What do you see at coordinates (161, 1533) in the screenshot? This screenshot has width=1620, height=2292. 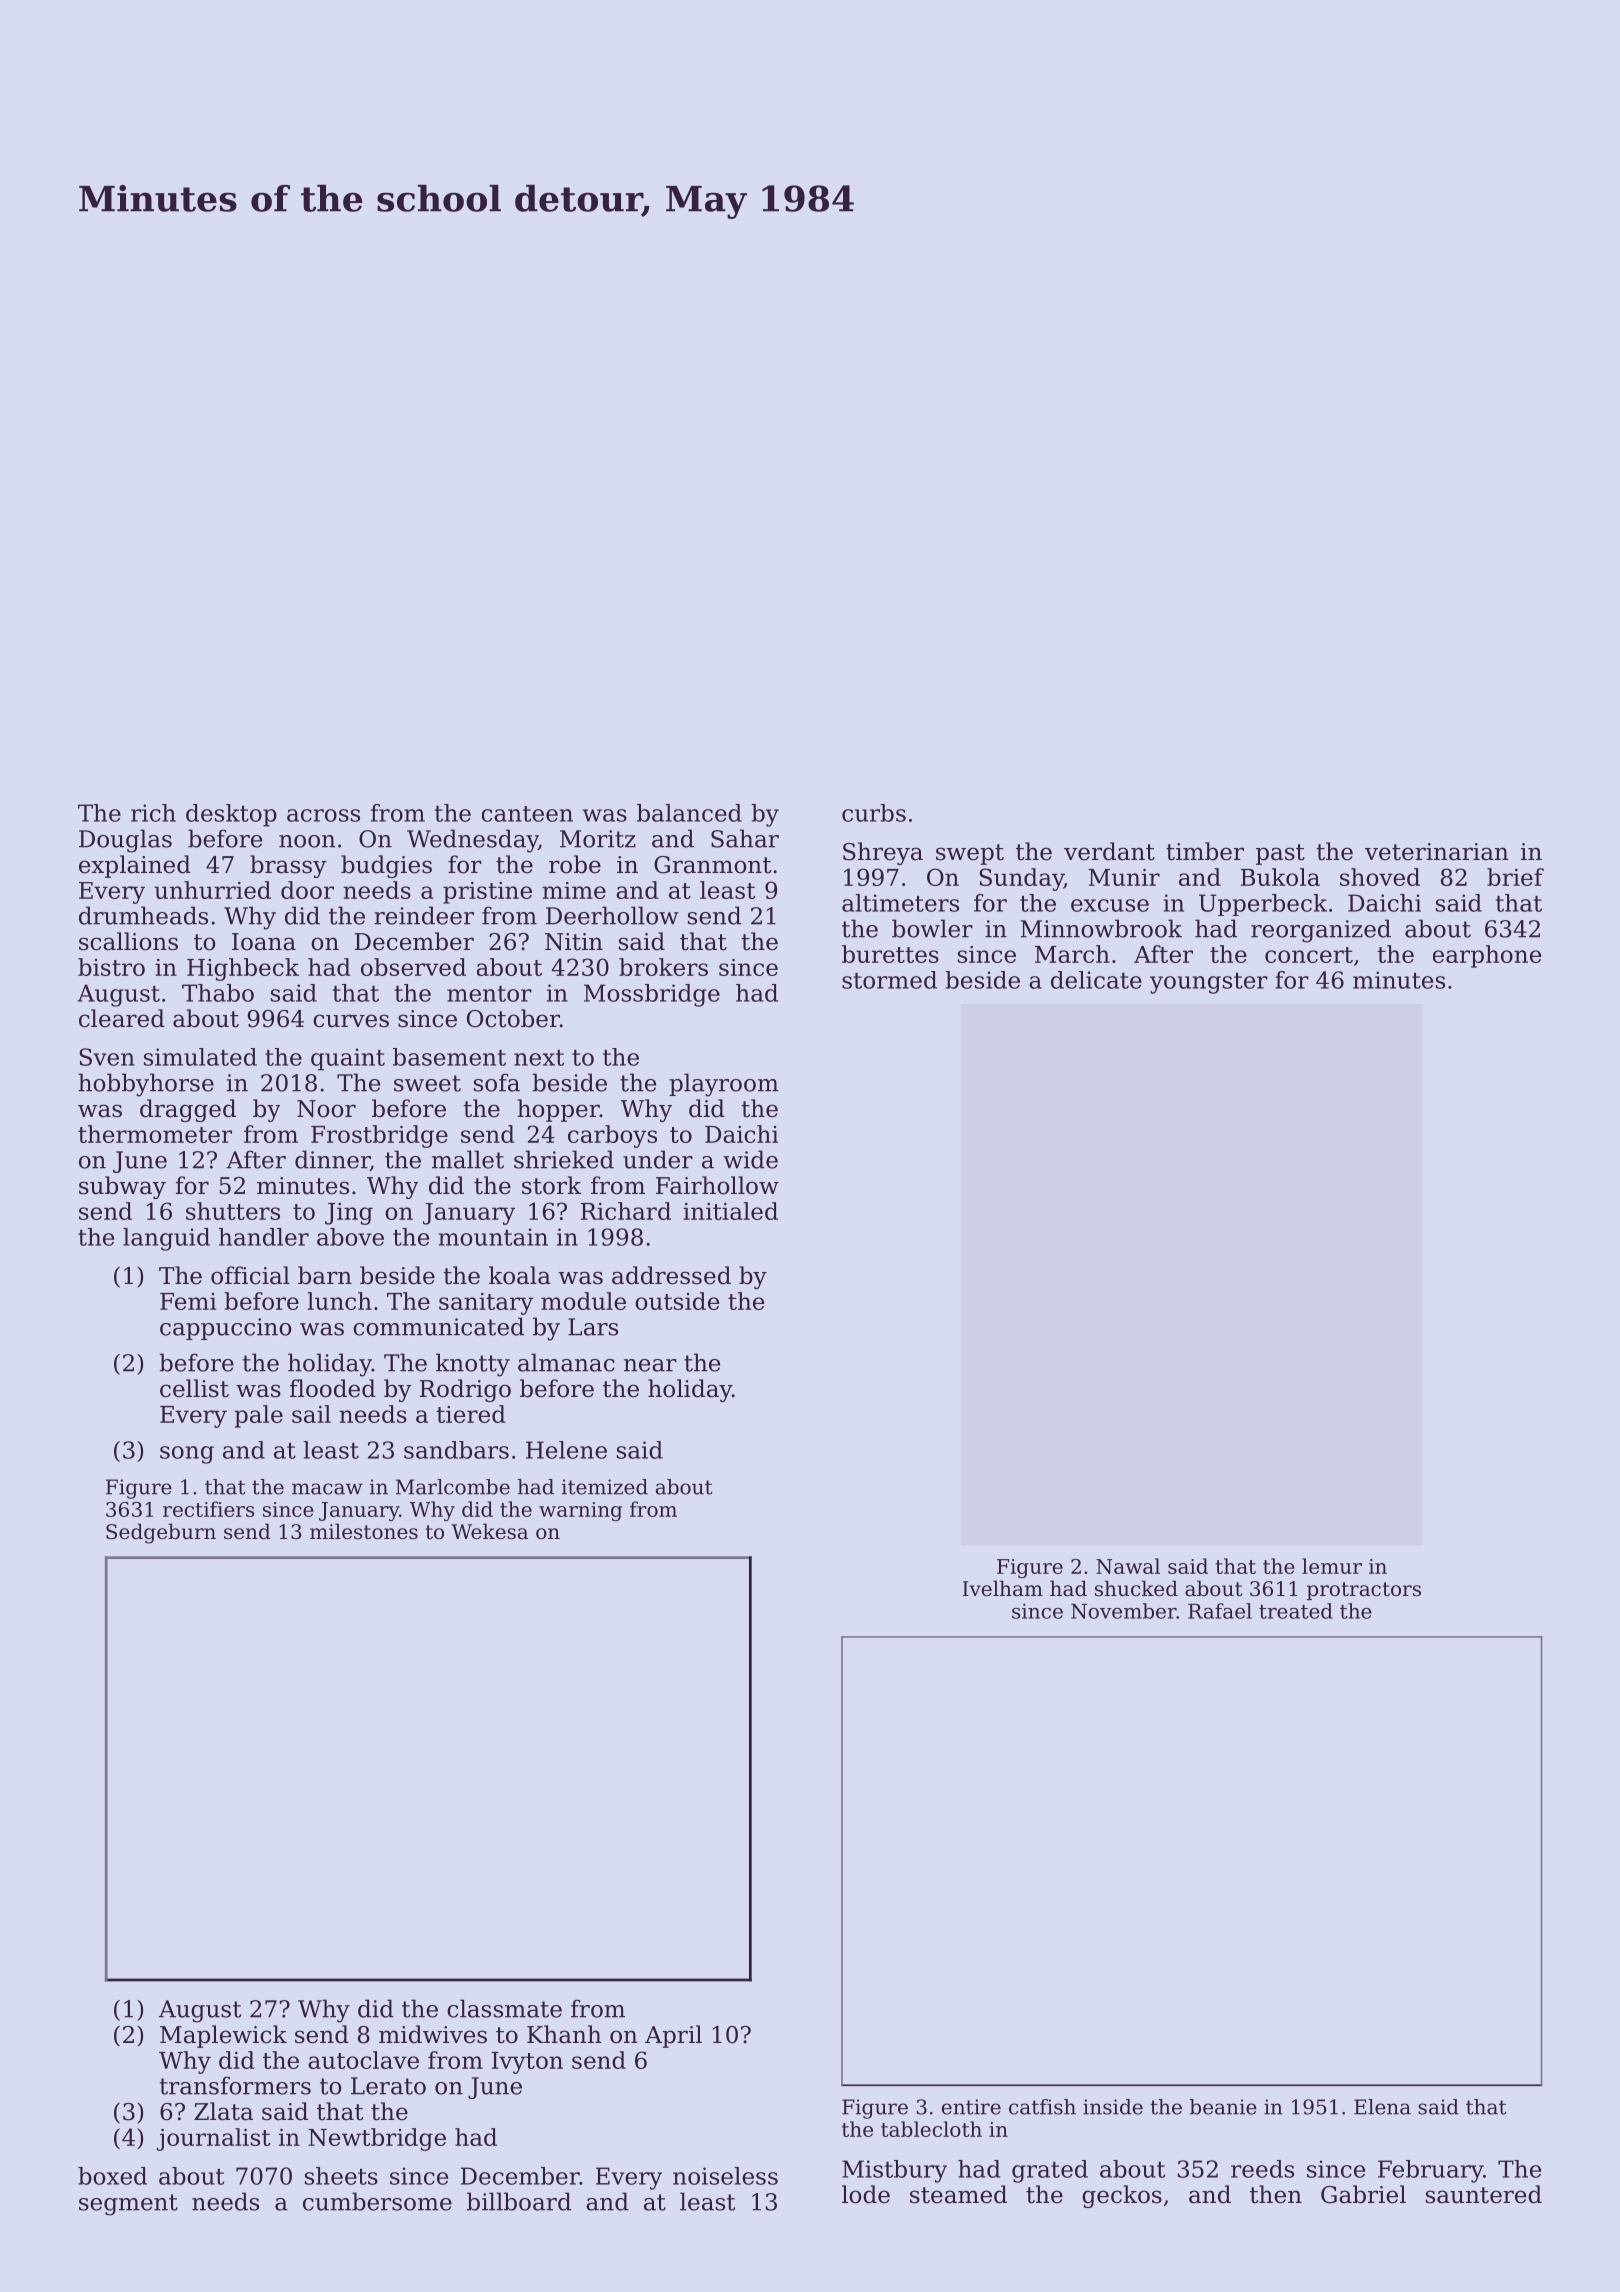 I see `Sedgeburn` at bounding box center [161, 1533].
